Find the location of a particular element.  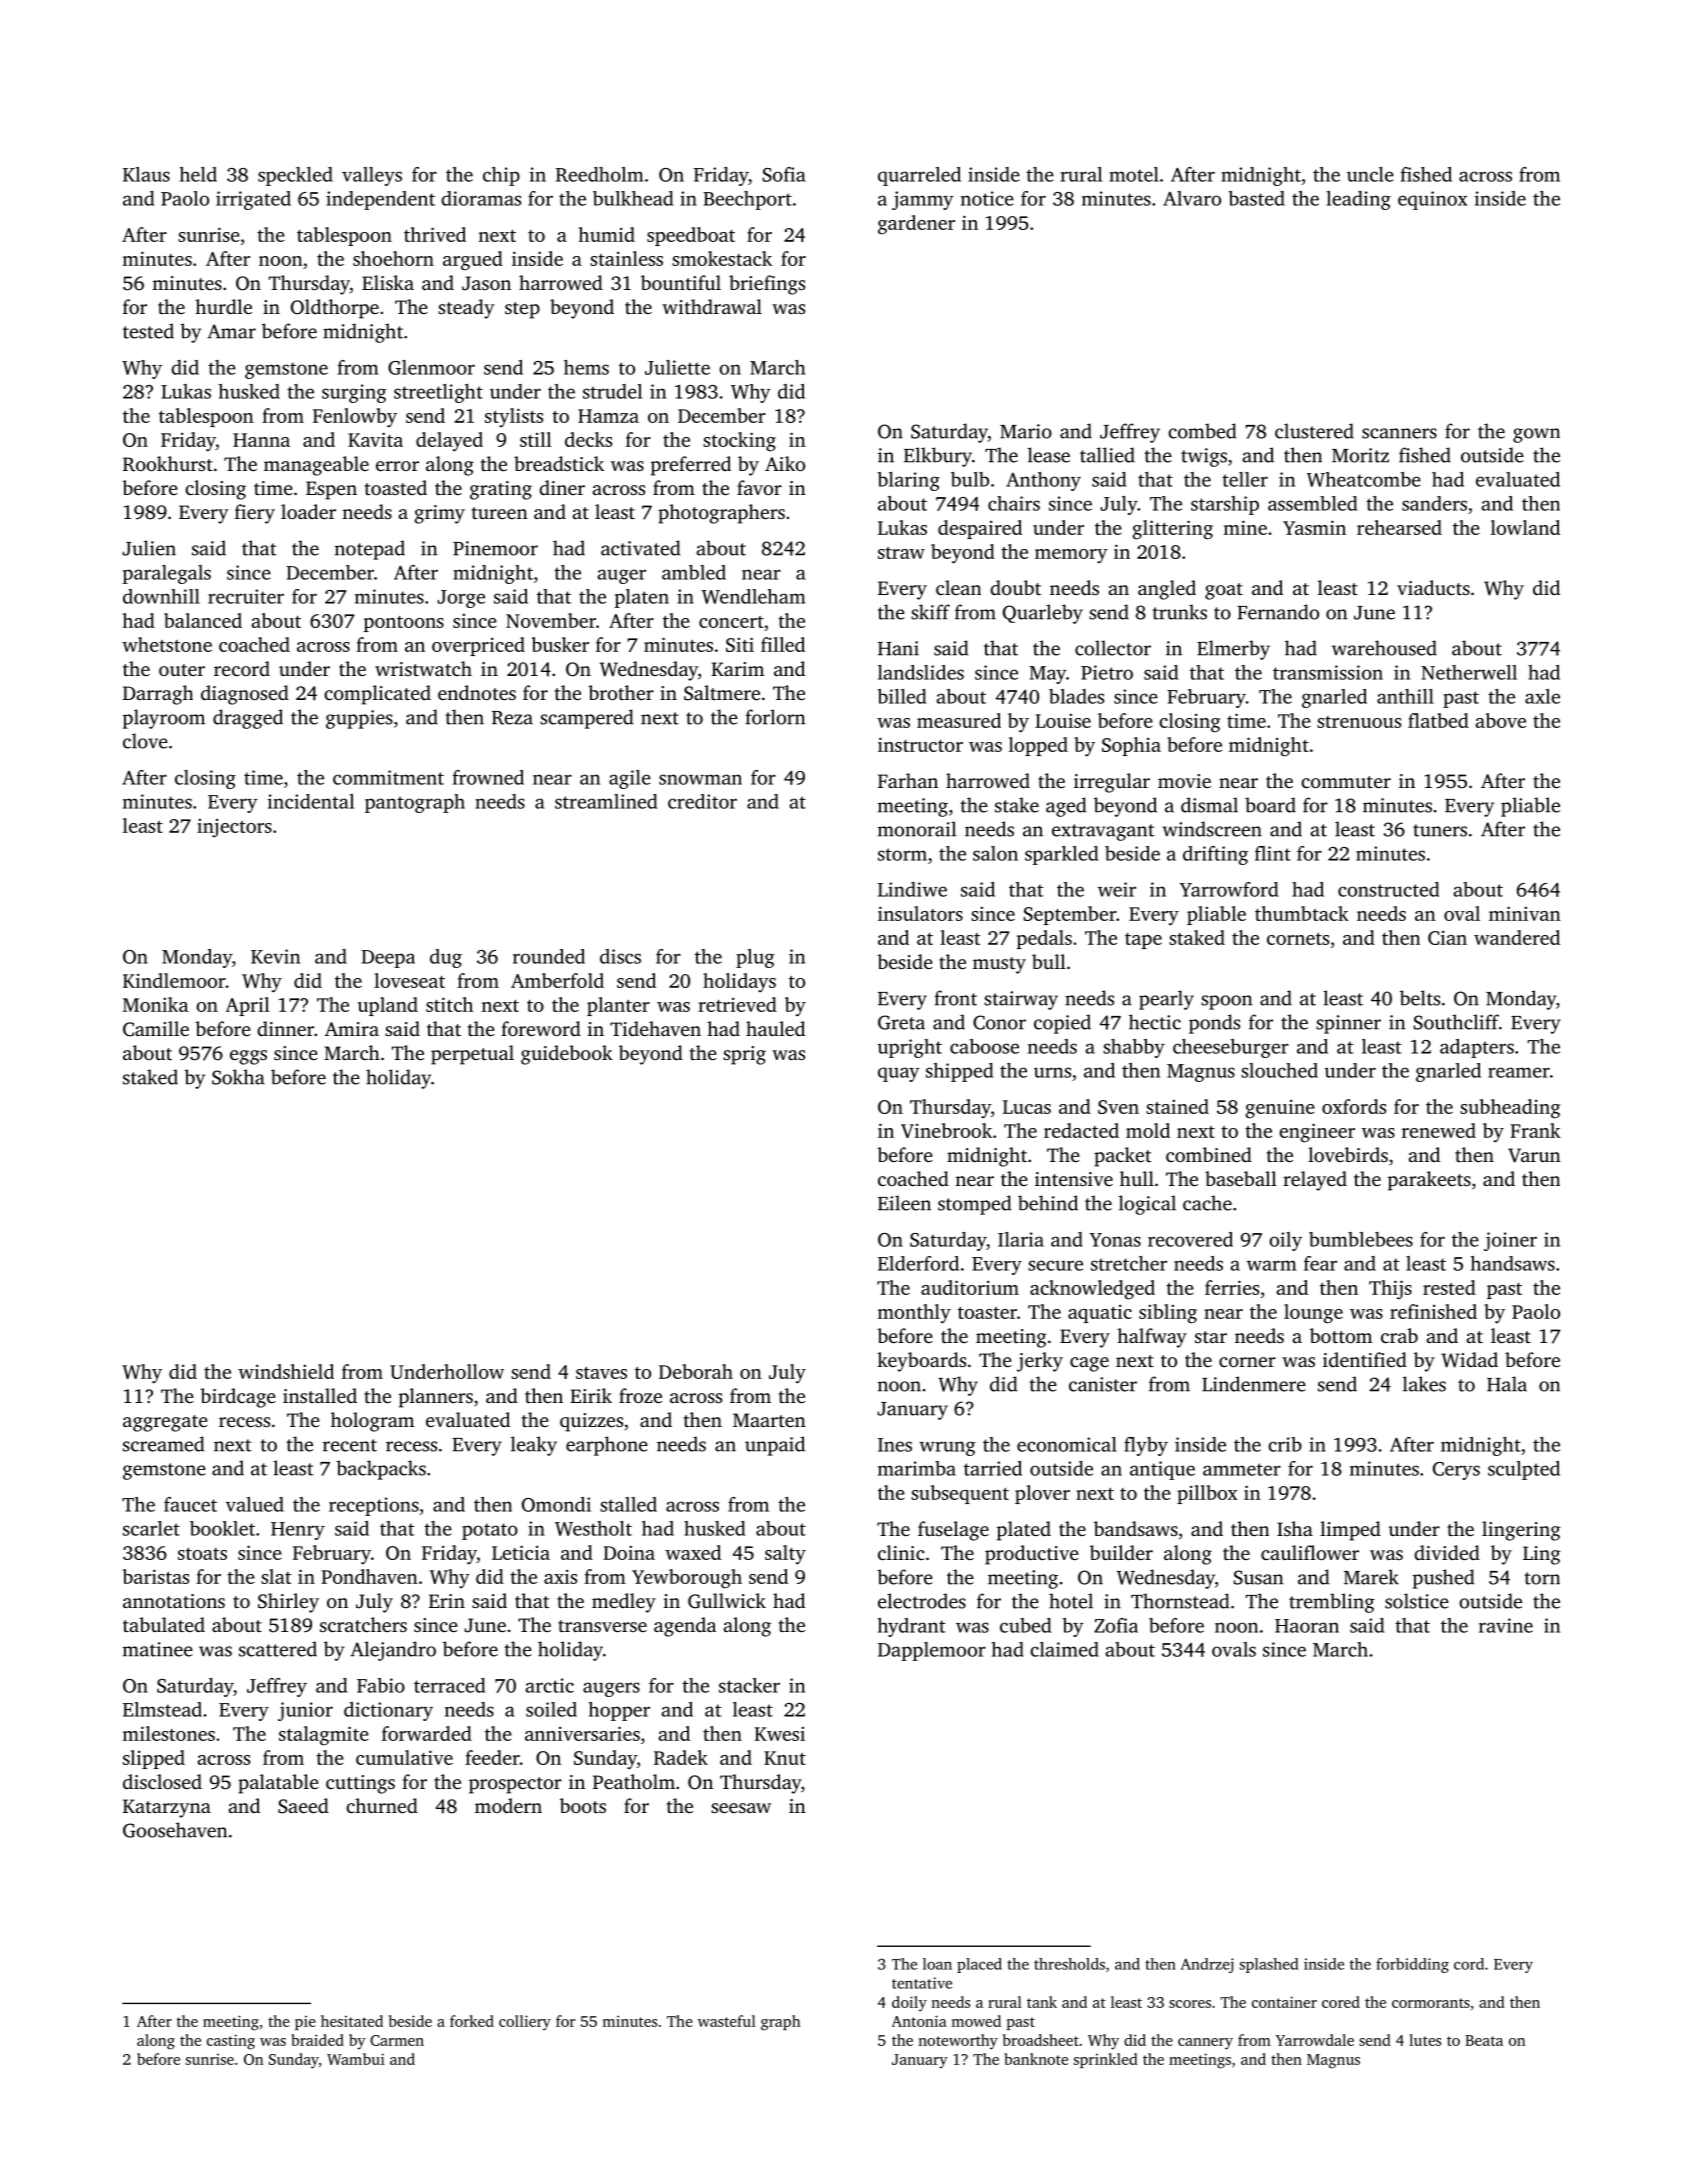

Deepa is located at coordinates (388, 959).
